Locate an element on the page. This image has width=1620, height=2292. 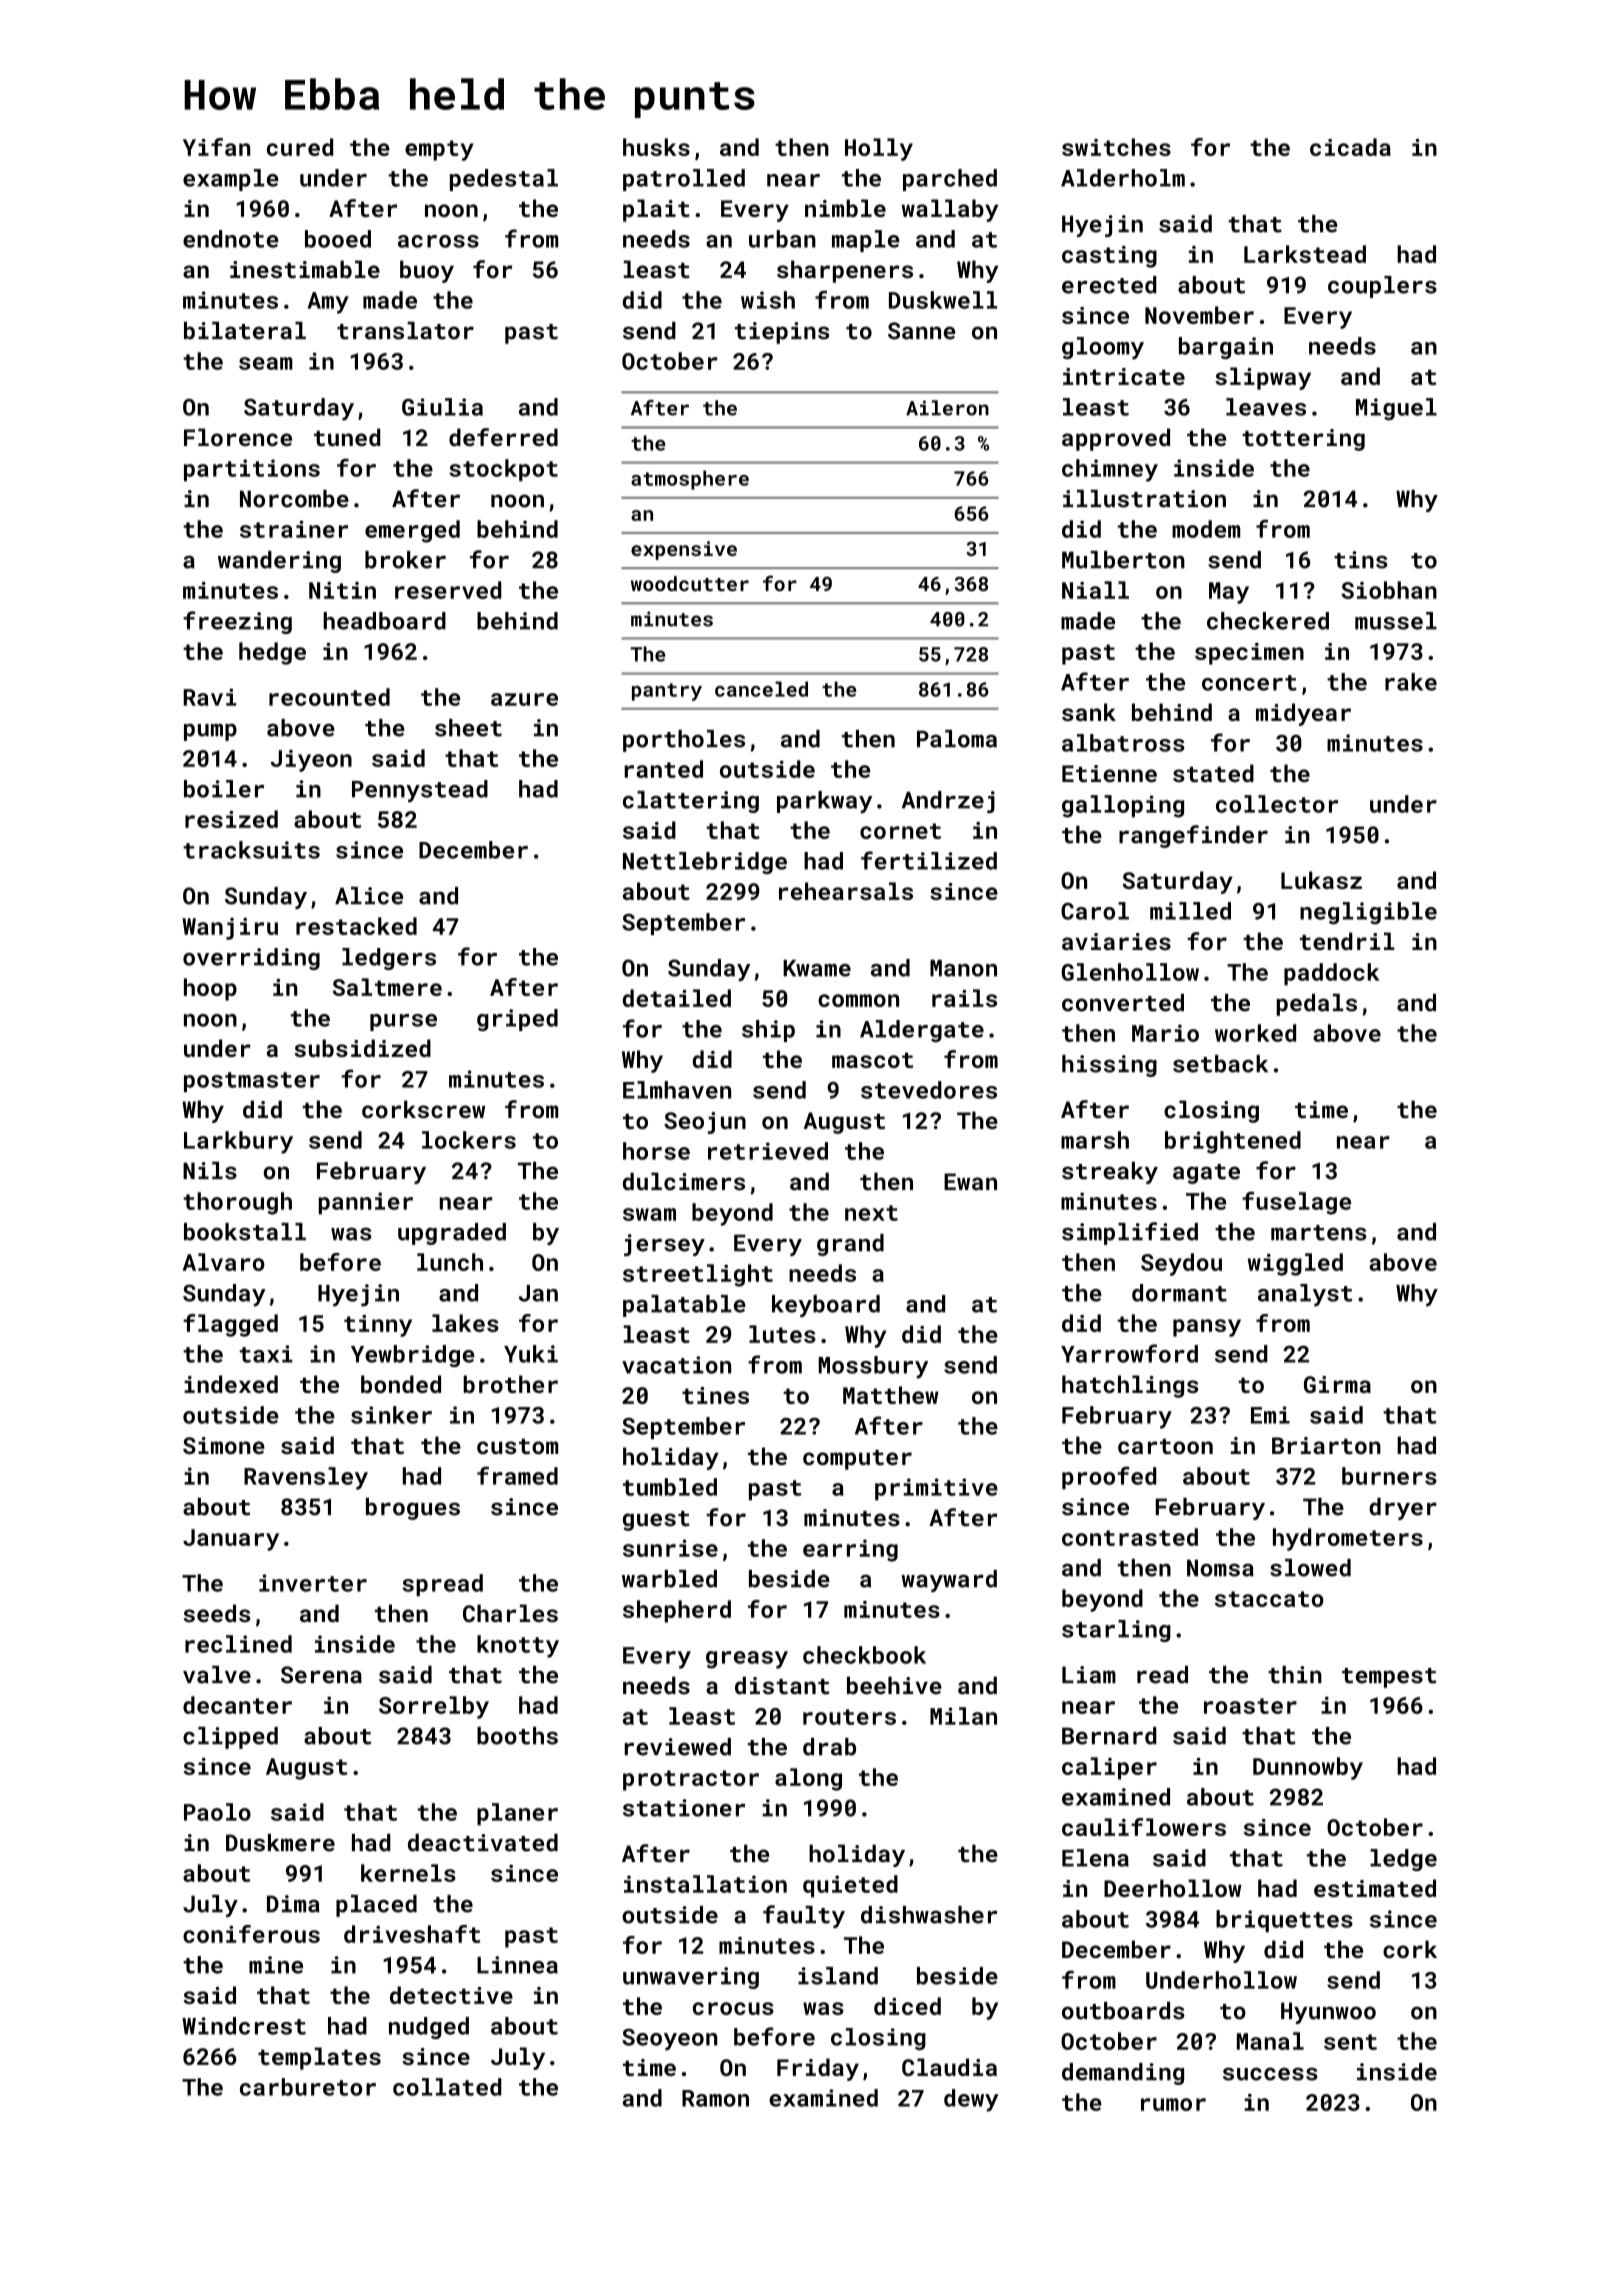
staccato is located at coordinates (1269, 1599).
